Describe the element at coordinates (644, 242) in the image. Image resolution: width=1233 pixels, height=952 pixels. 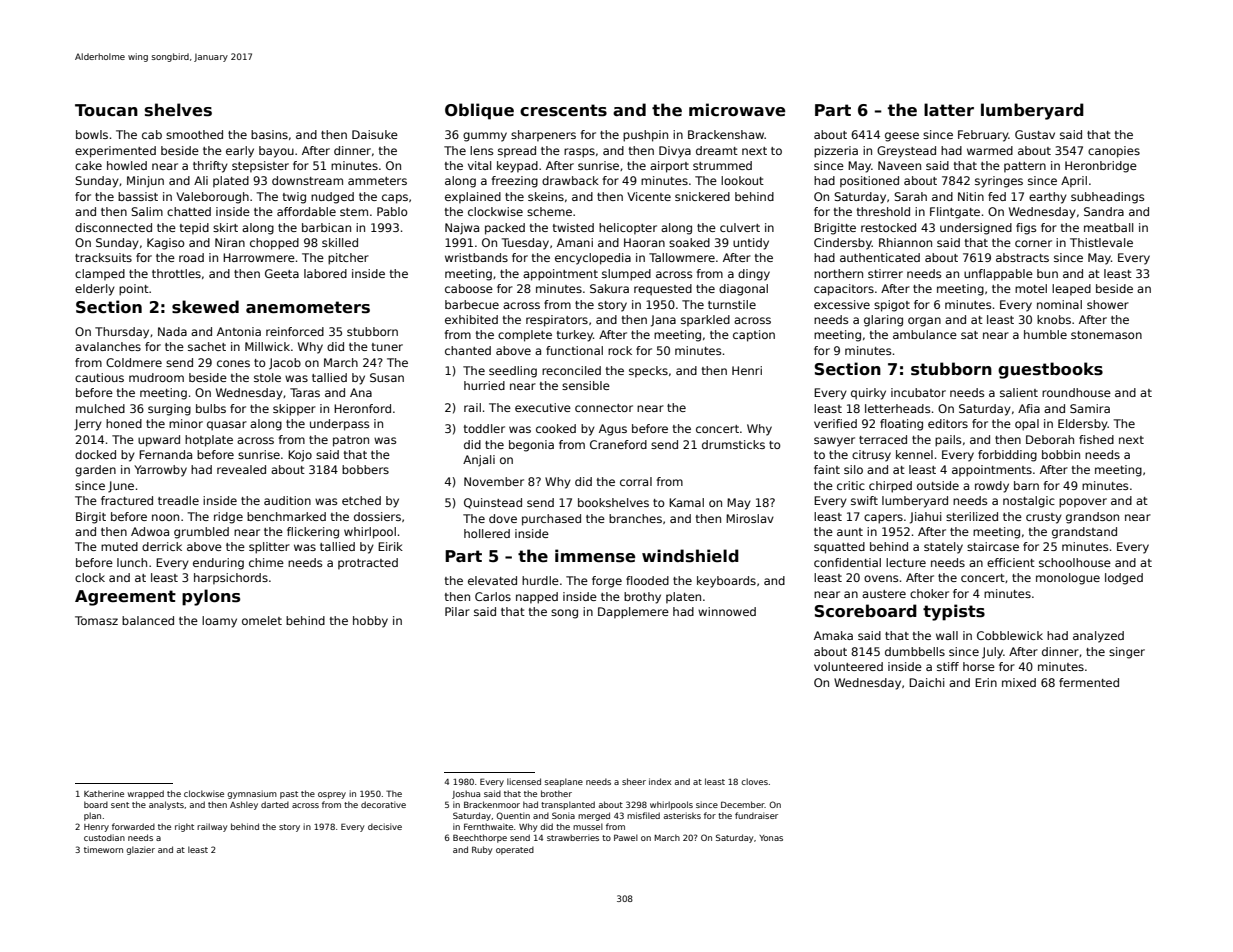
I see `Haoran` at that location.
